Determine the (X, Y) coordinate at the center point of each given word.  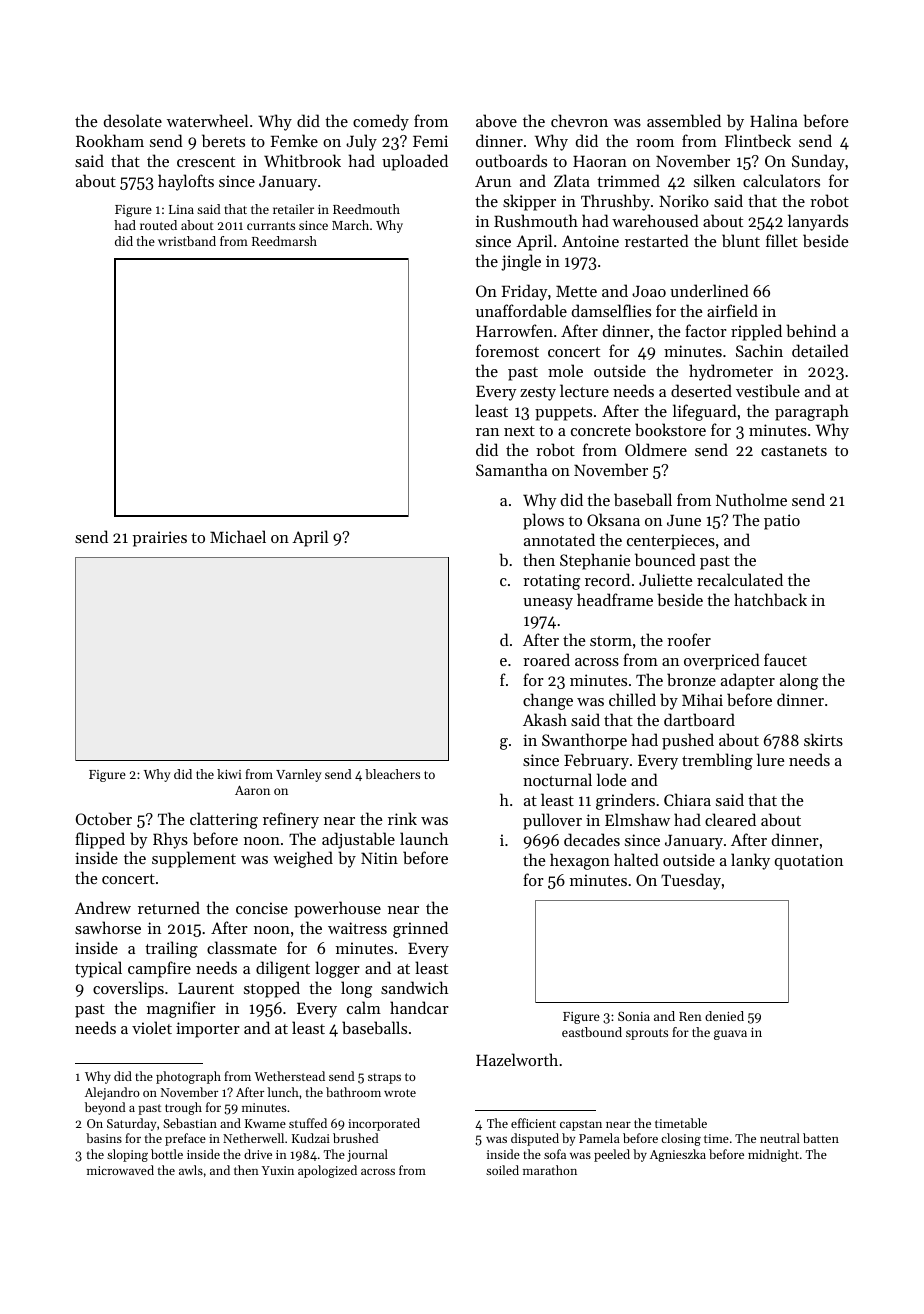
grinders (625, 801)
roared (546, 659)
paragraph (812, 412)
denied (724, 1016)
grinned (420, 929)
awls (191, 1170)
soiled (502, 1170)
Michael (238, 536)
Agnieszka (678, 1155)
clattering (224, 820)
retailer (293, 209)
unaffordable (521, 310)
